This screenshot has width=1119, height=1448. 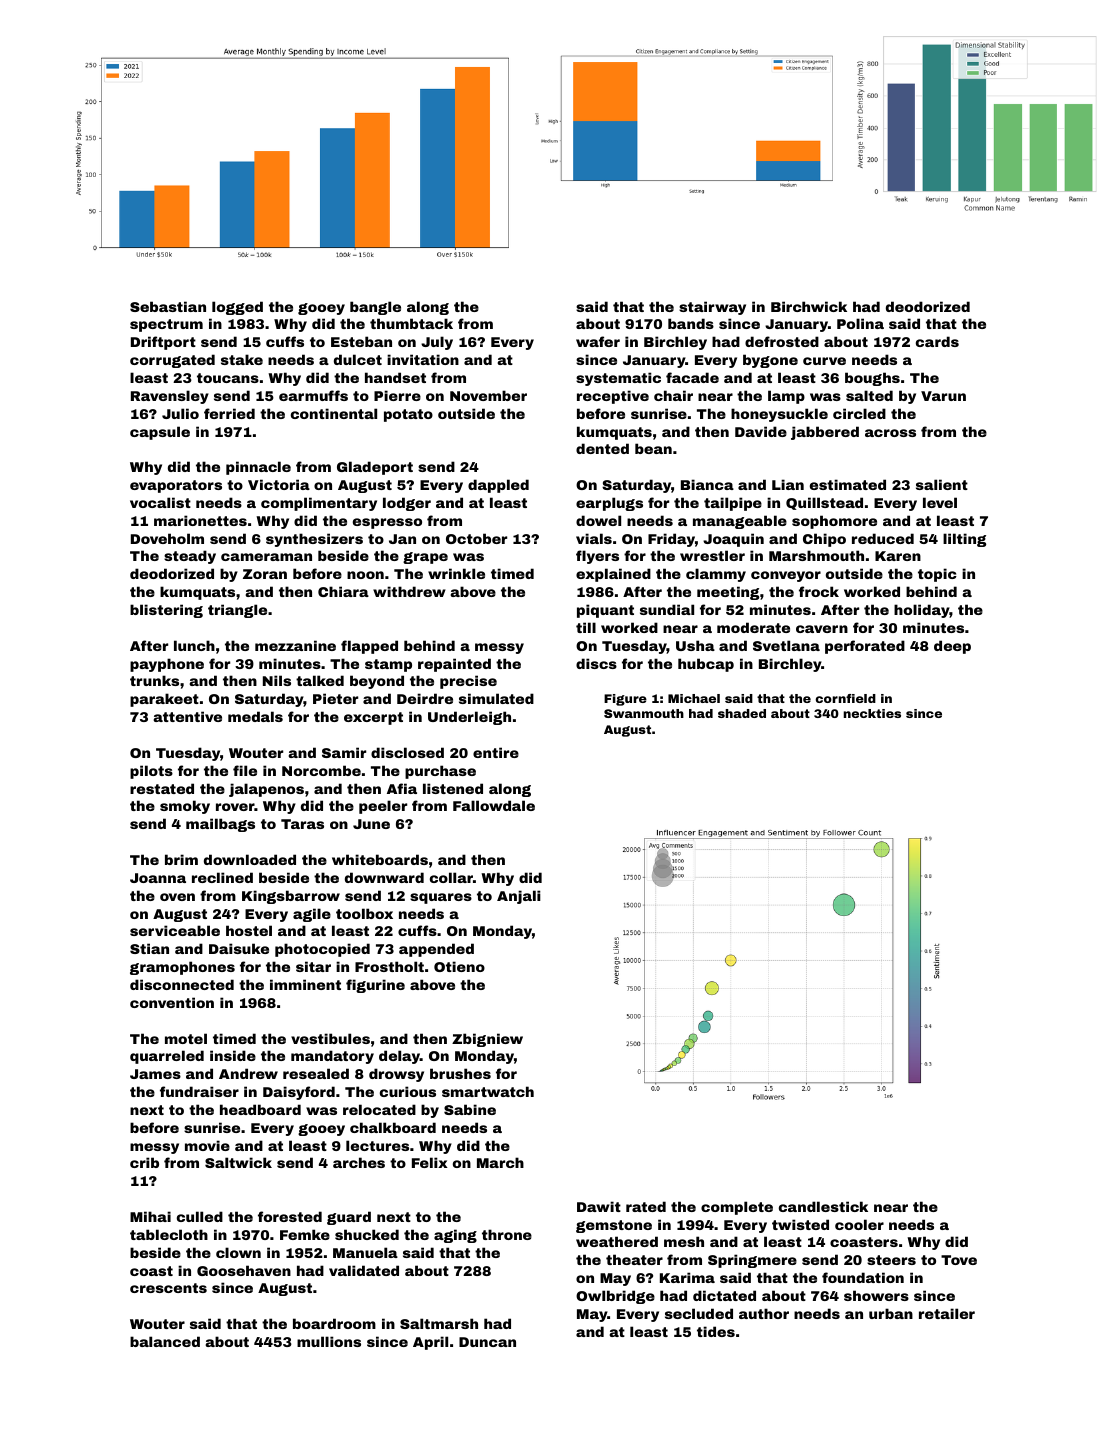 I want to click on logged, so click(x=237, y=308).
